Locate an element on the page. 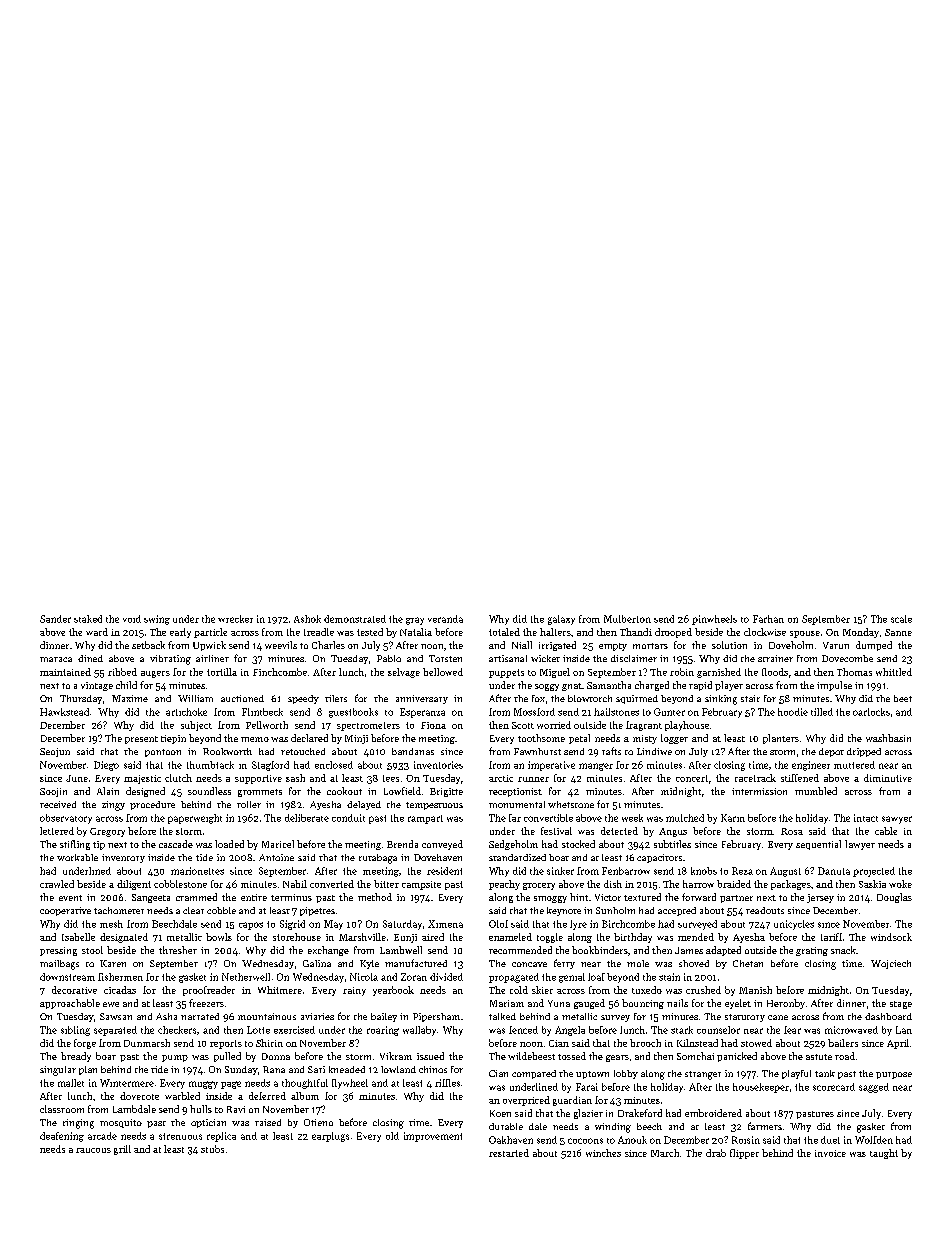 Image resolution: width=952 pixels, height=1233 pixels. void is located at coordinates (132, 619).
